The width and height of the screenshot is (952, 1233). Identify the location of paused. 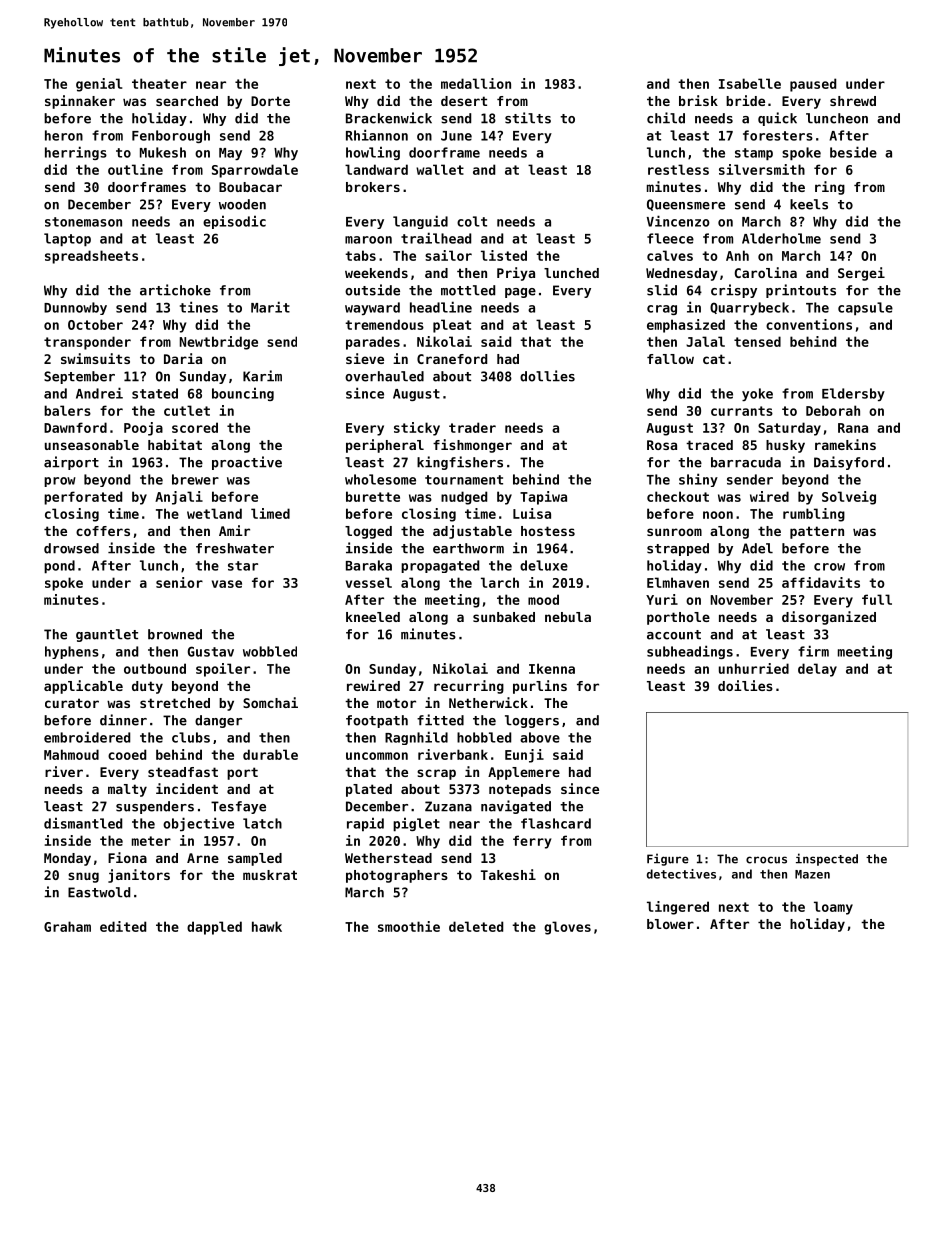
(813, 85).
